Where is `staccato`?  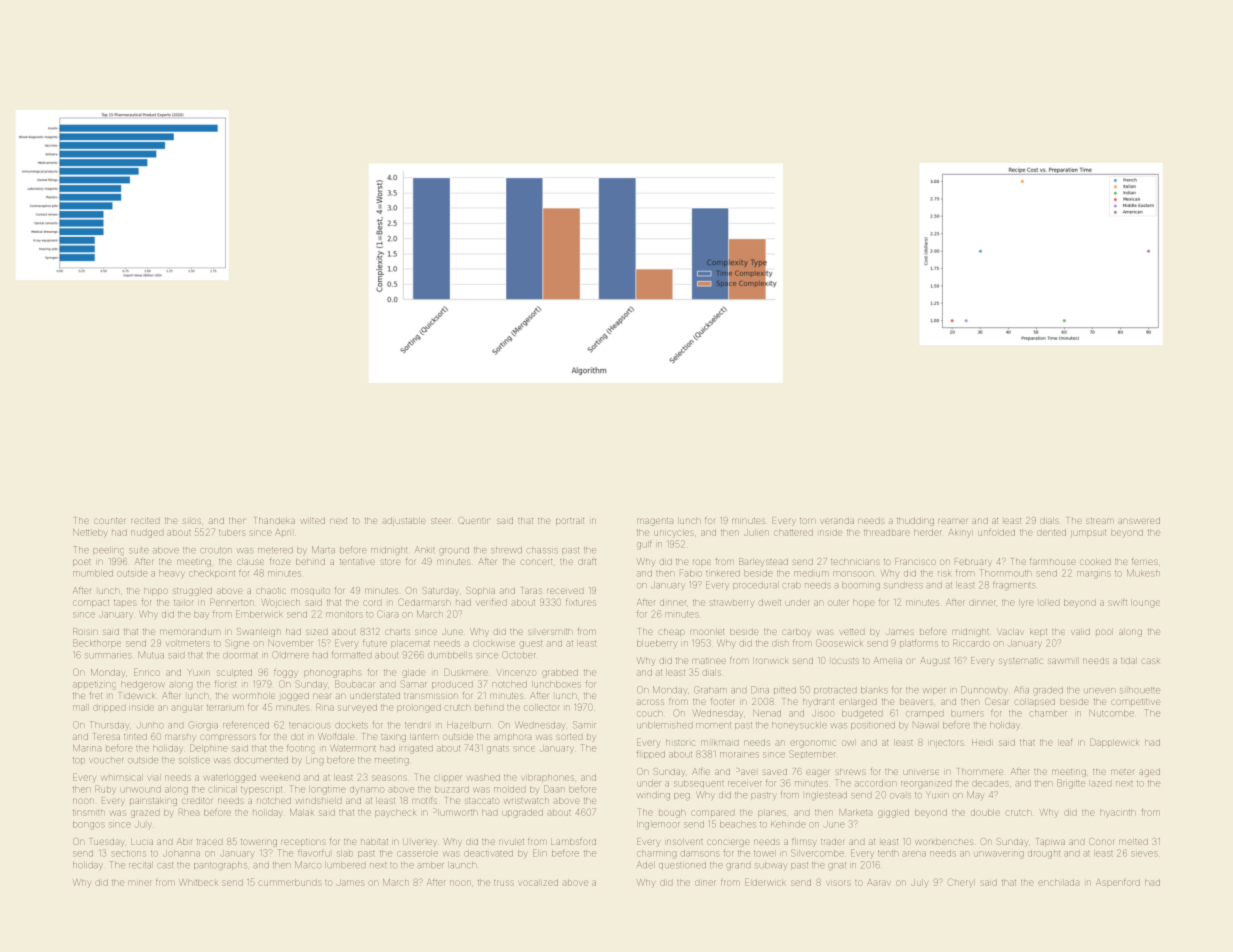 staccato is located at coordinates (482, 801).
